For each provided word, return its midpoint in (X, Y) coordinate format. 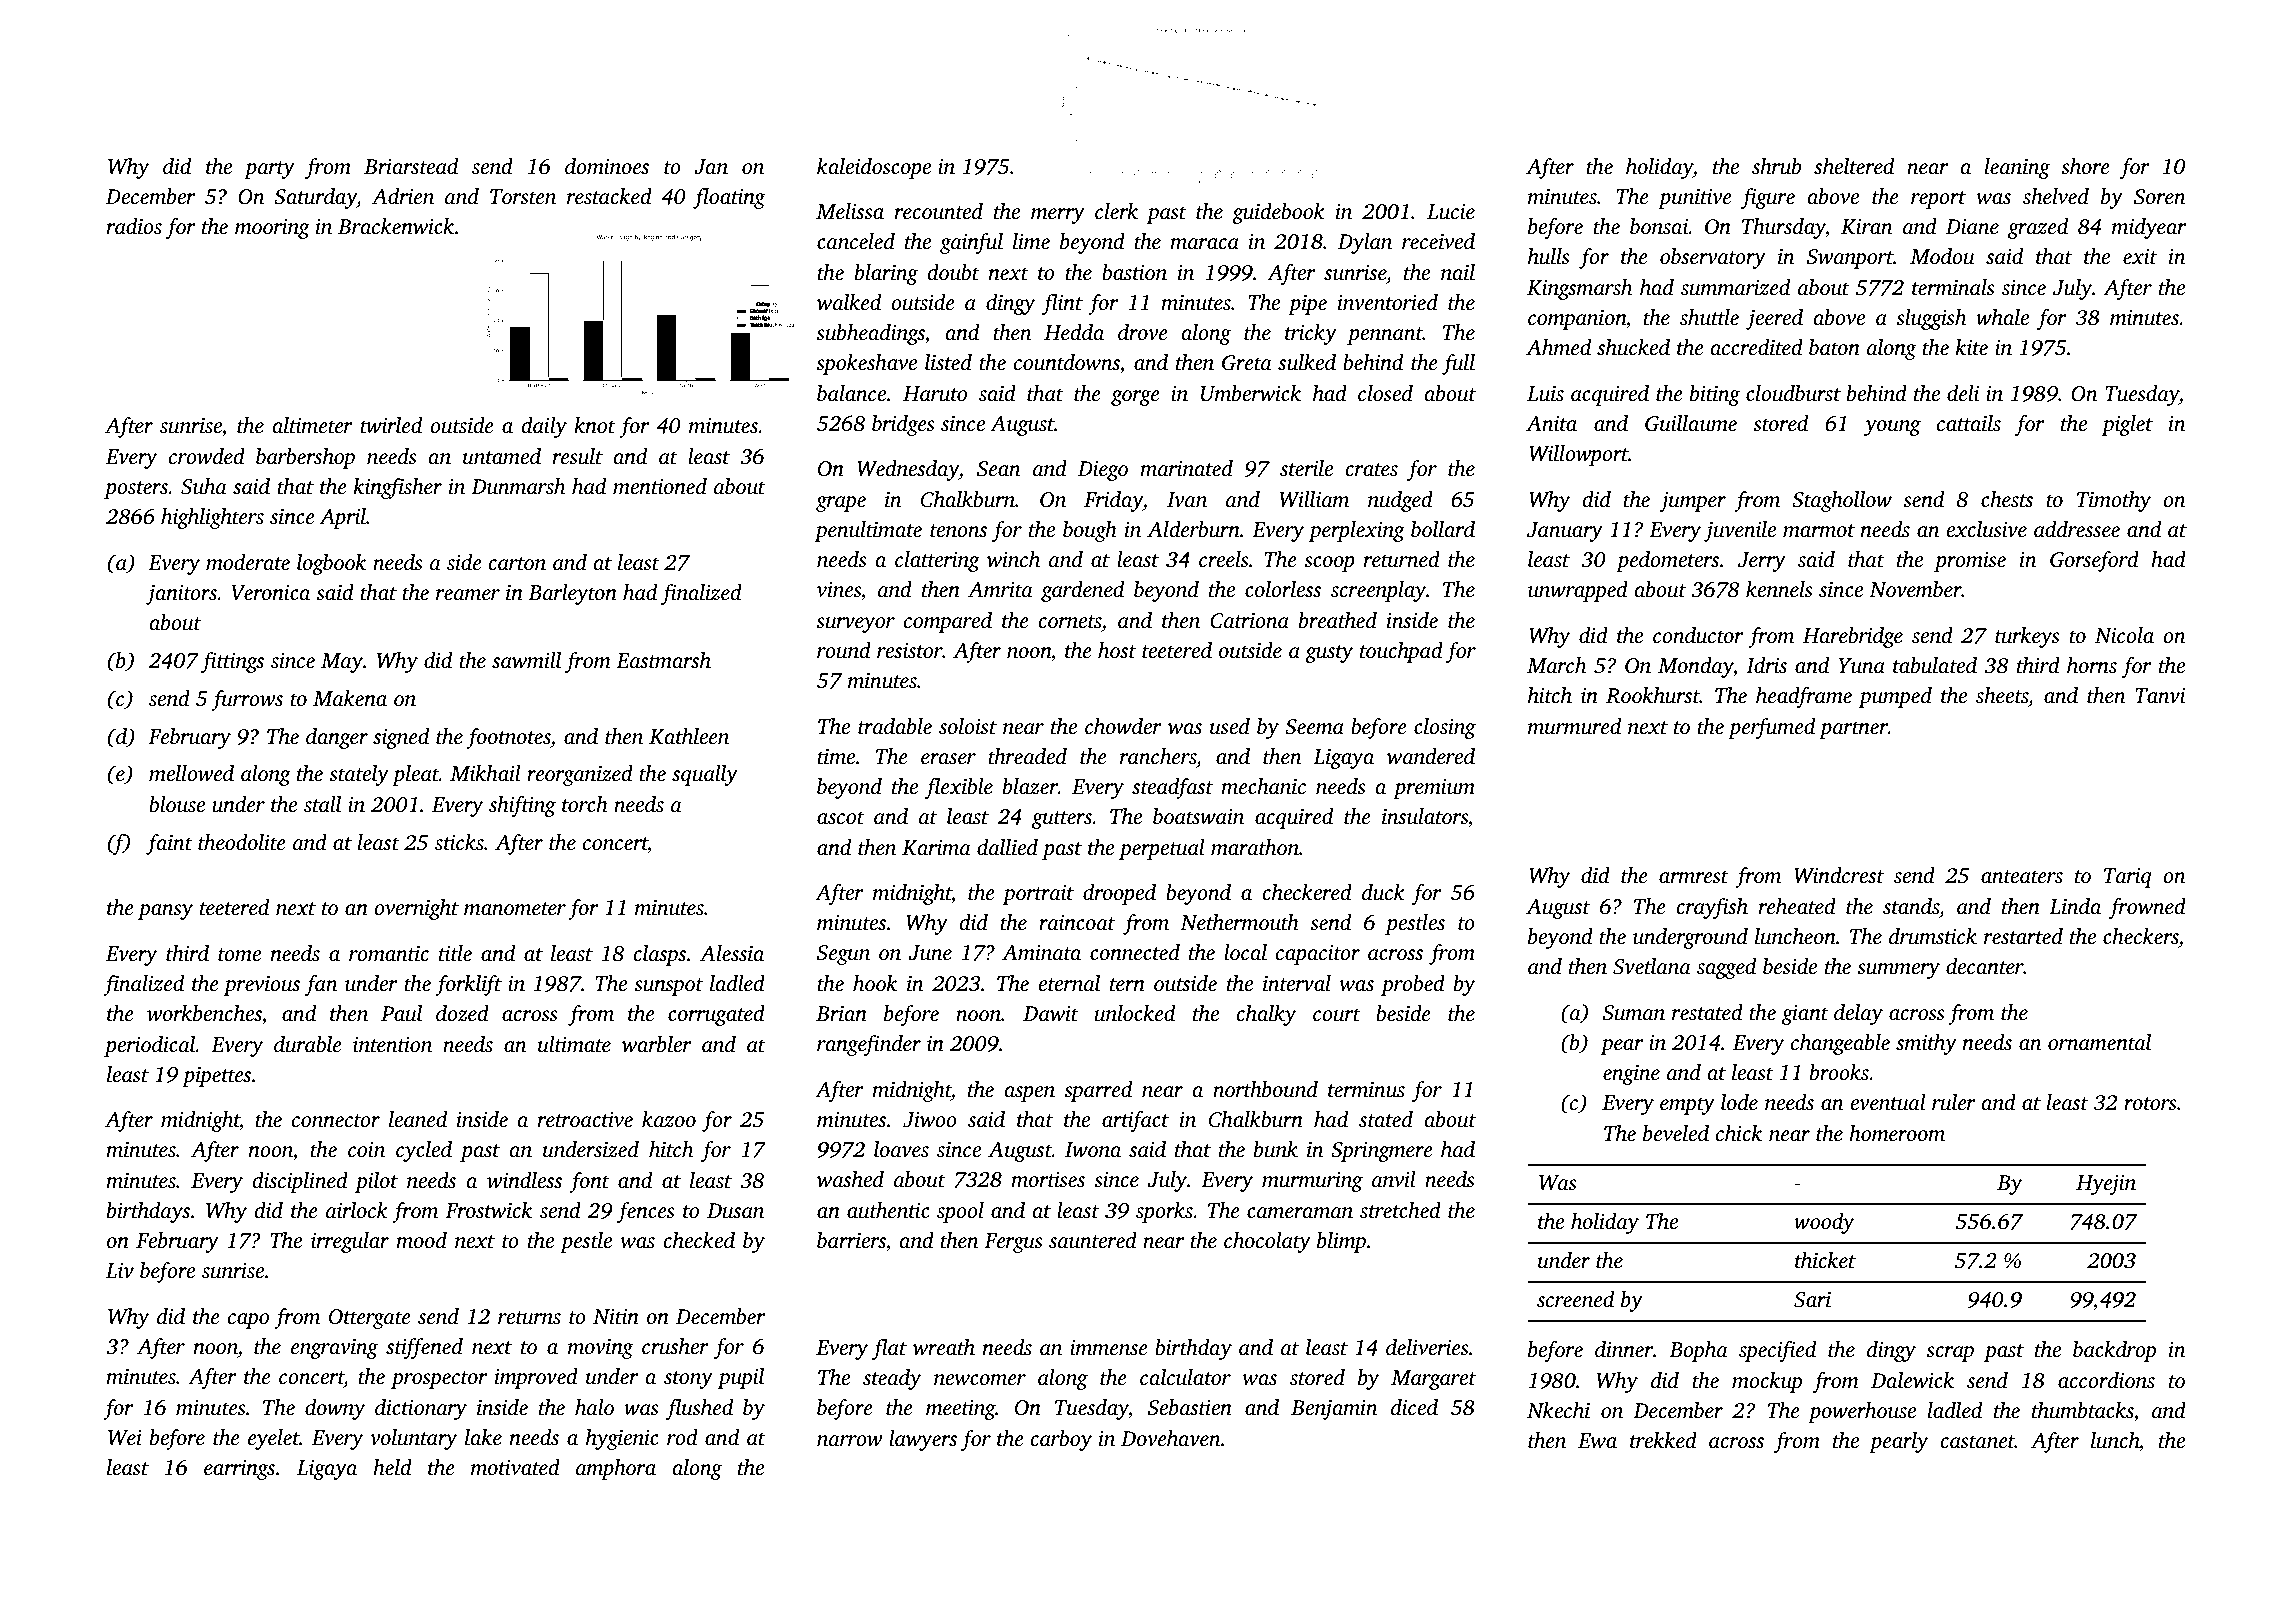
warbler (657, 1044)
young (1892, 428)
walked (849, 302)
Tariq (2127, 878)
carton (517, 563)
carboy (1061, 1440)
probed (1413, 985)
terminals (1953, 287)
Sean (999, 469)
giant (1805, 1015)
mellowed (191, 773)
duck (1383, 892)
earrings (239, 1470)
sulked (1307, 362)
